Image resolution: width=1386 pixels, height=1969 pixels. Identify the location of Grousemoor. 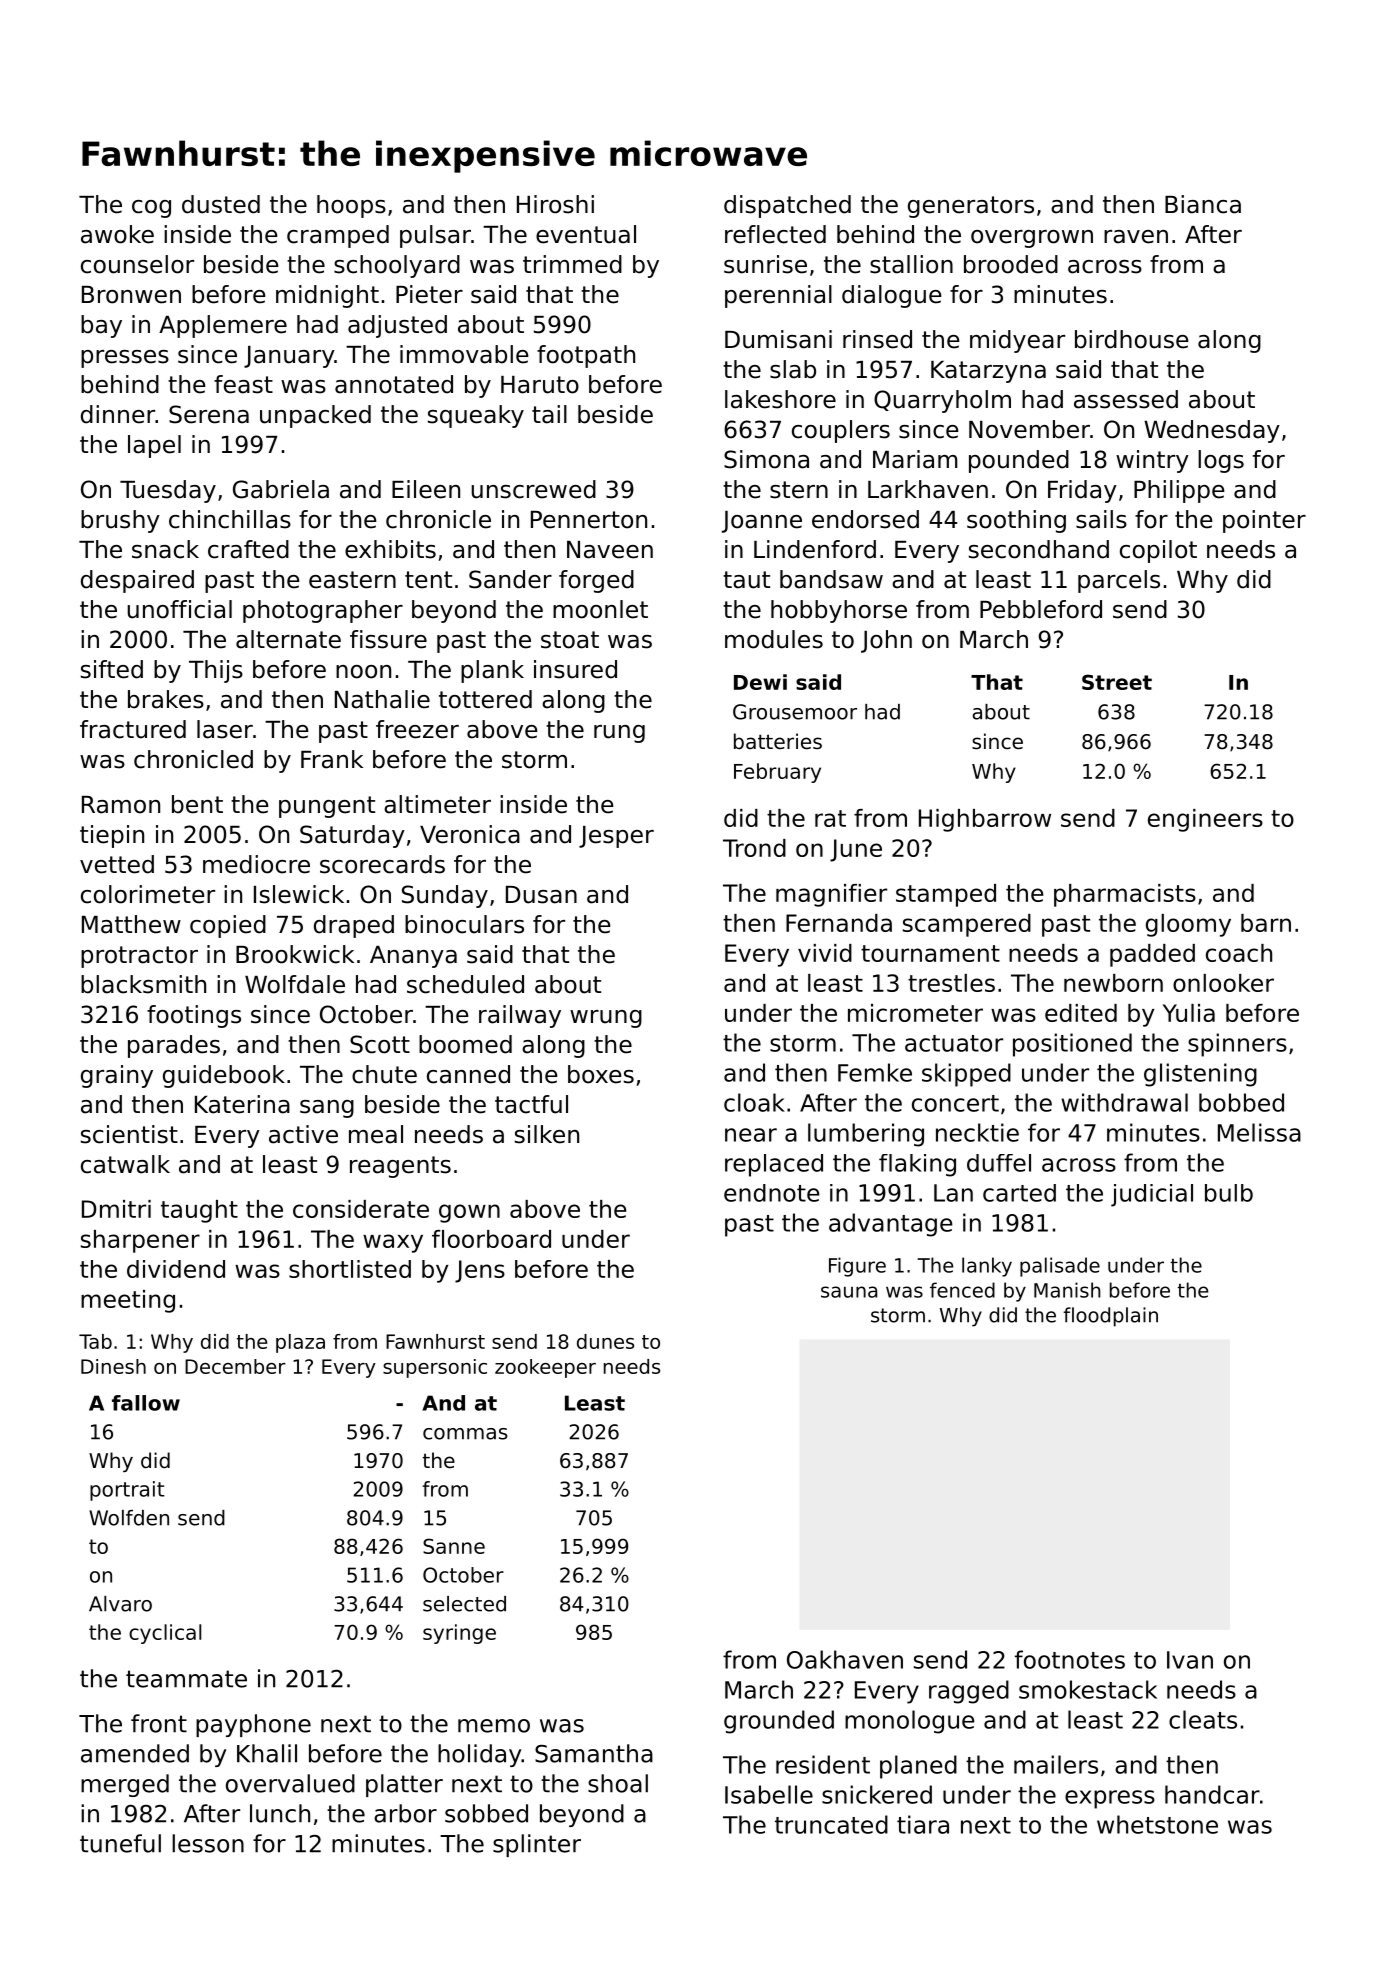
(795, 712).
